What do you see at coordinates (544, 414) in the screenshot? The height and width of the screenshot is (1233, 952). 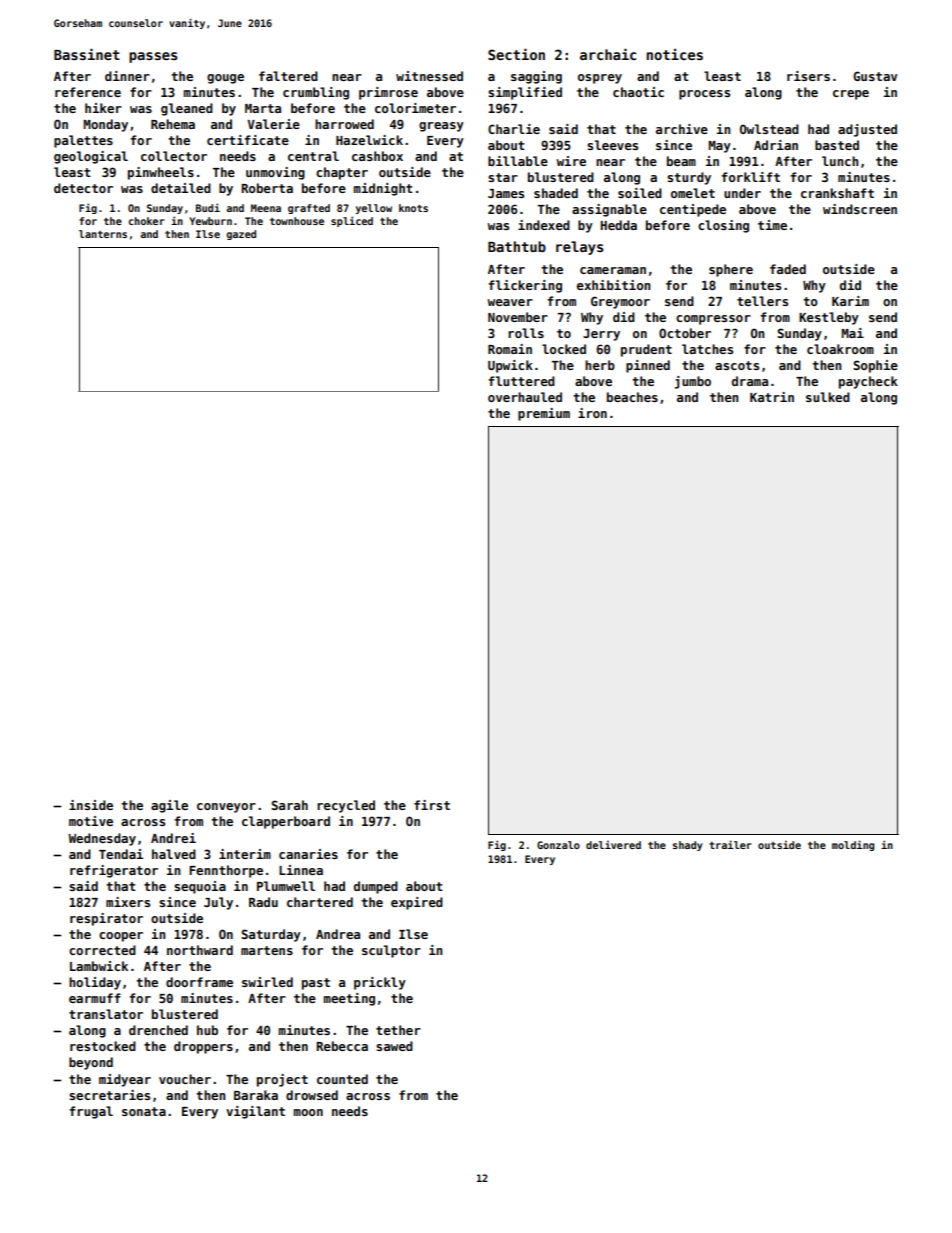 I see `premium` at bounding box center [544, 414].
